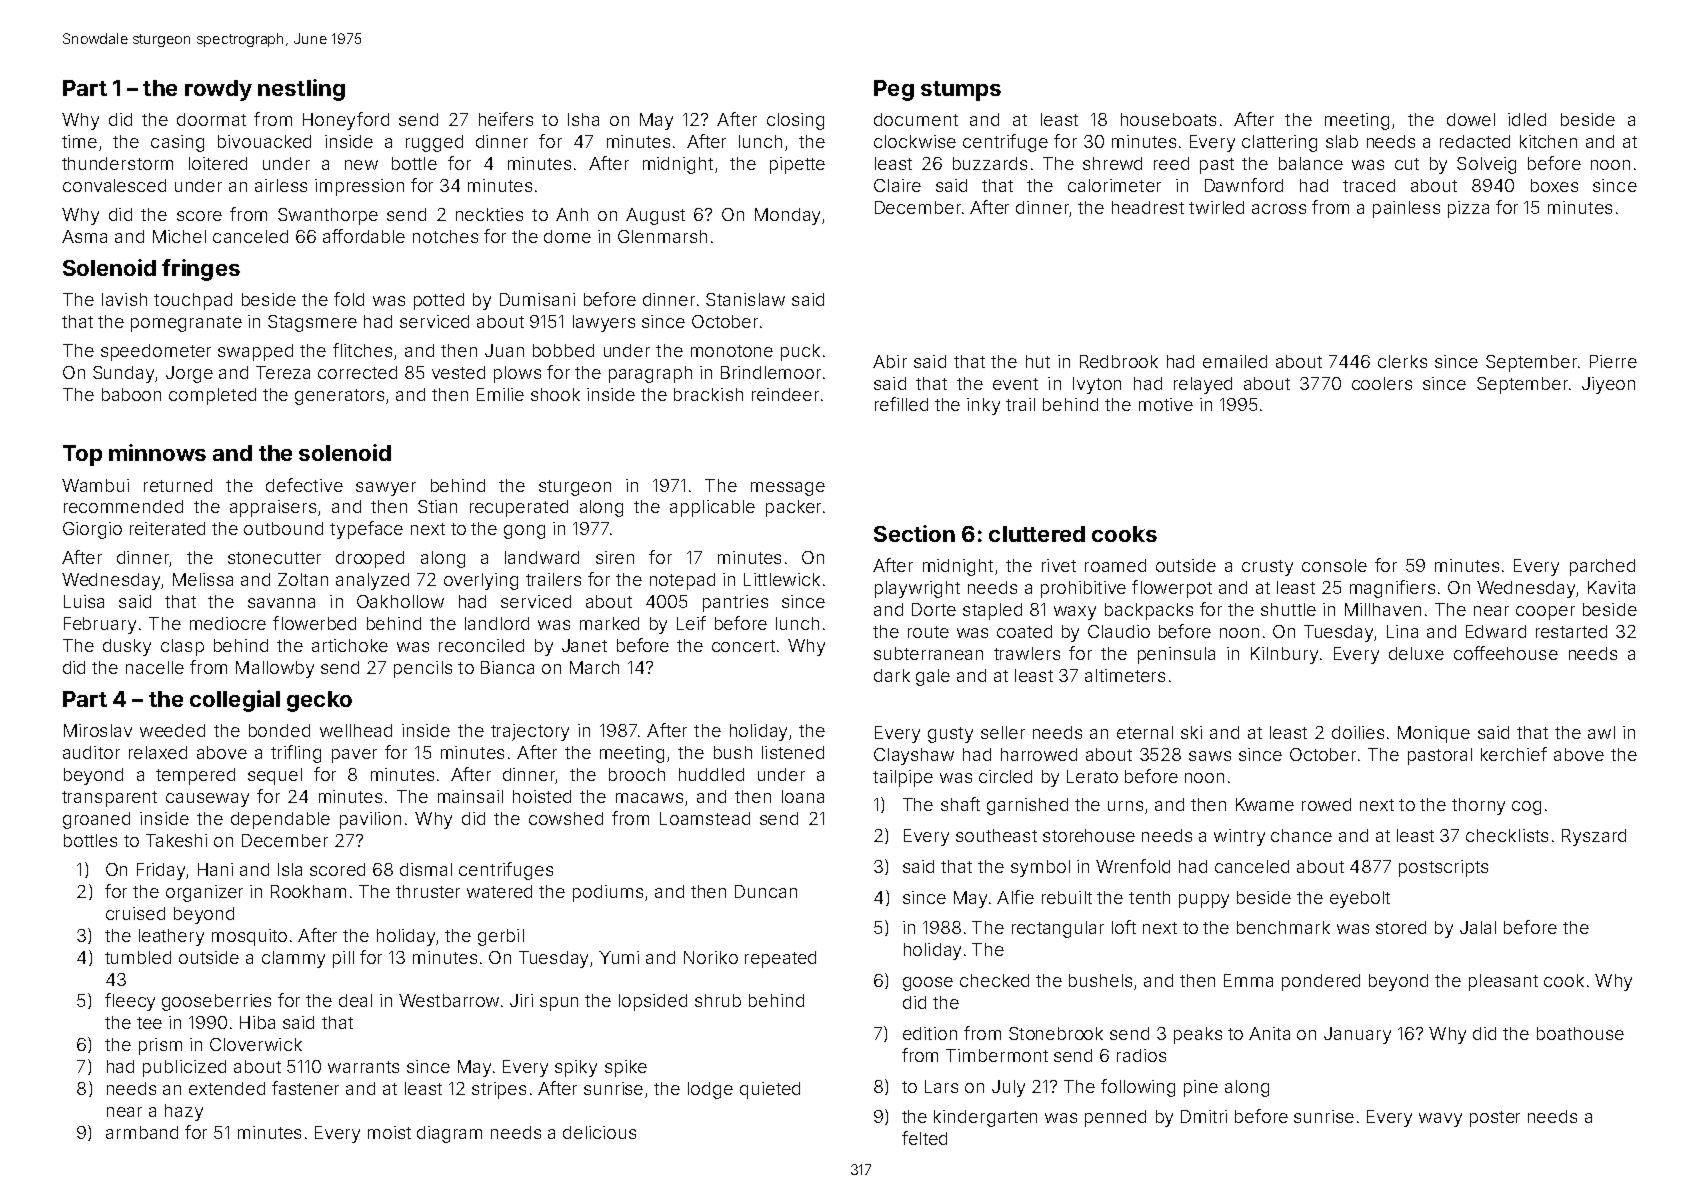  I want to click on tailpipe, so click(903, 778).
